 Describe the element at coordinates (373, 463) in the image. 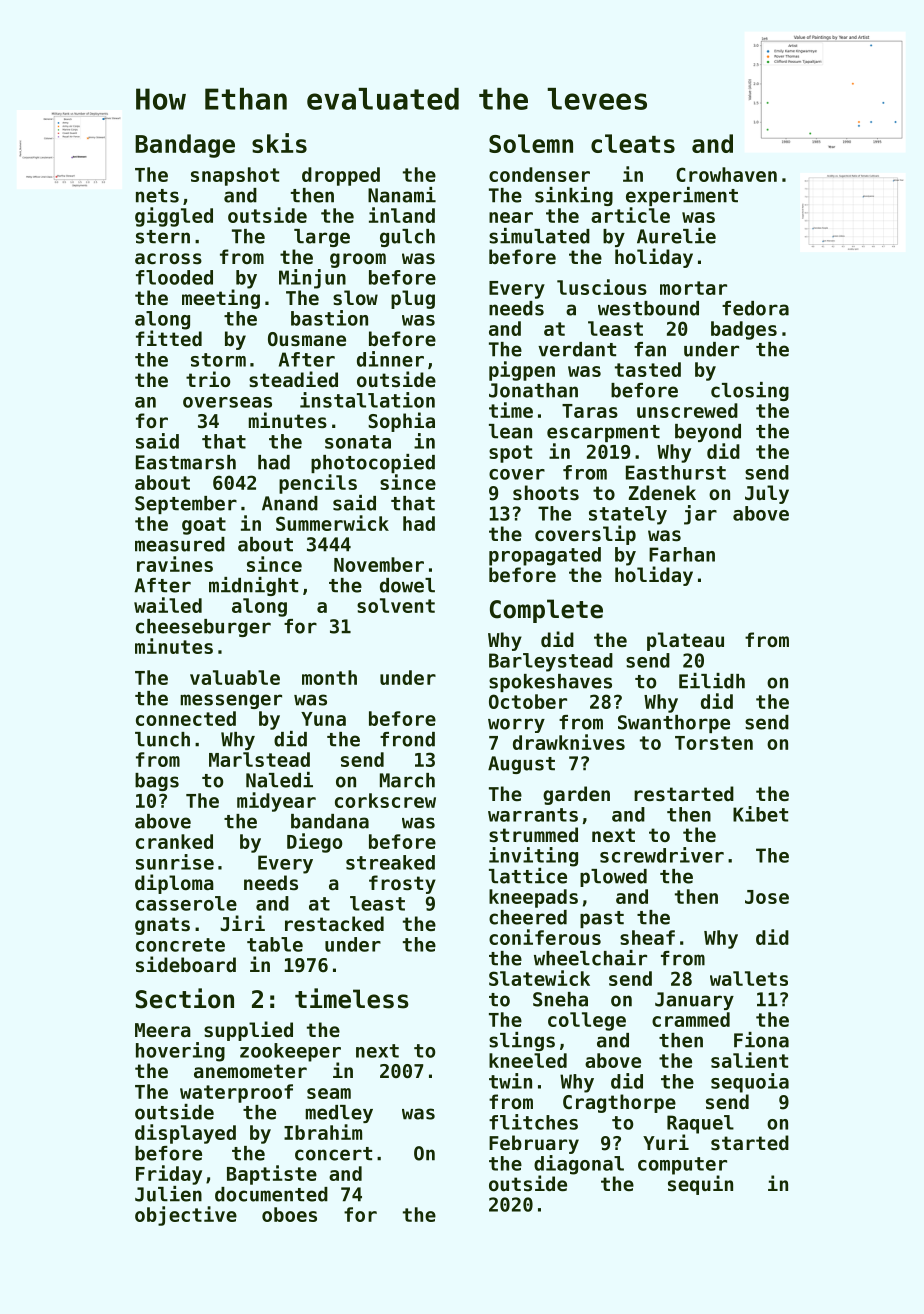

I see `photocopied` at that location.
